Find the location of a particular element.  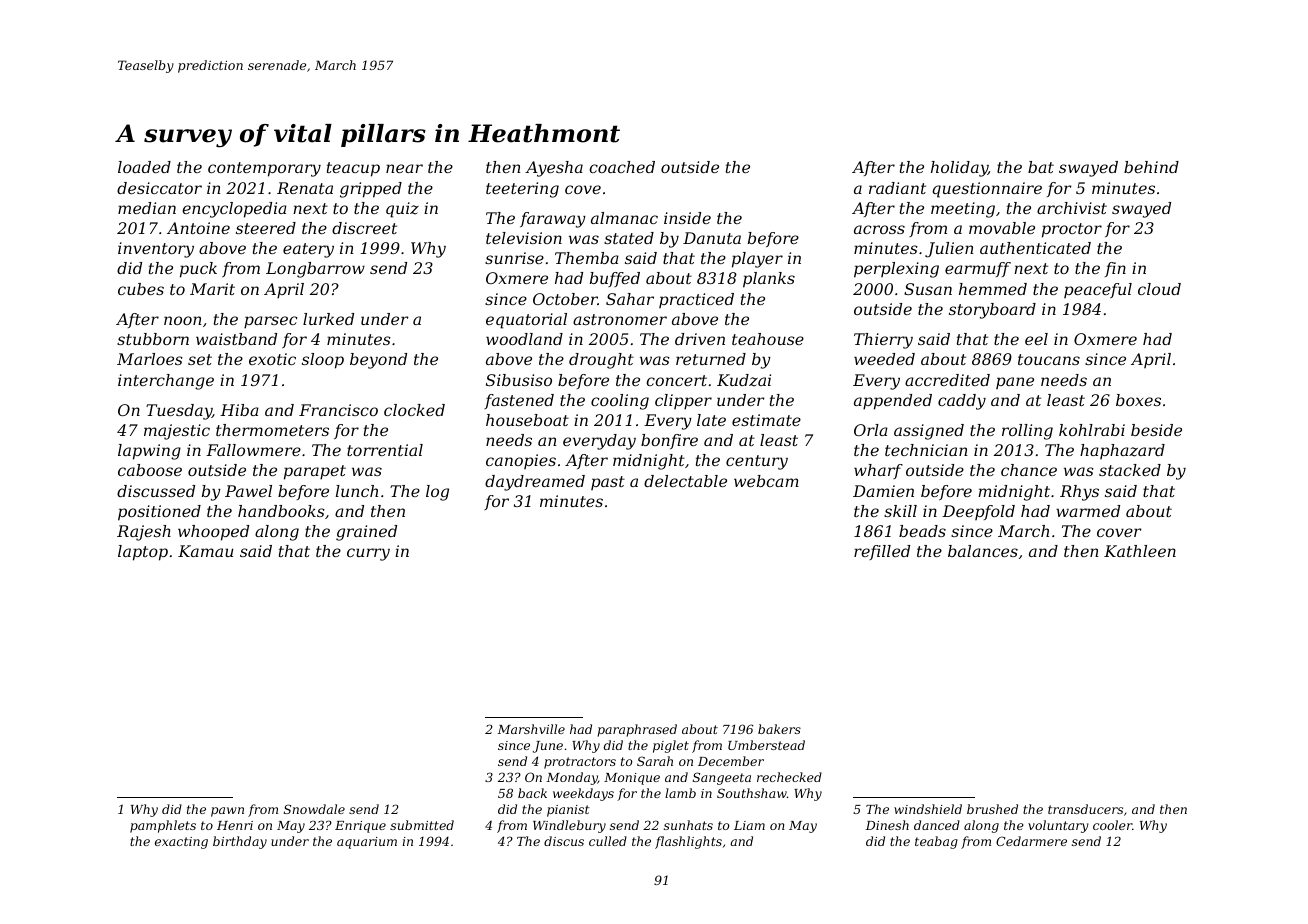

October is located at coordinates (565, 299).
